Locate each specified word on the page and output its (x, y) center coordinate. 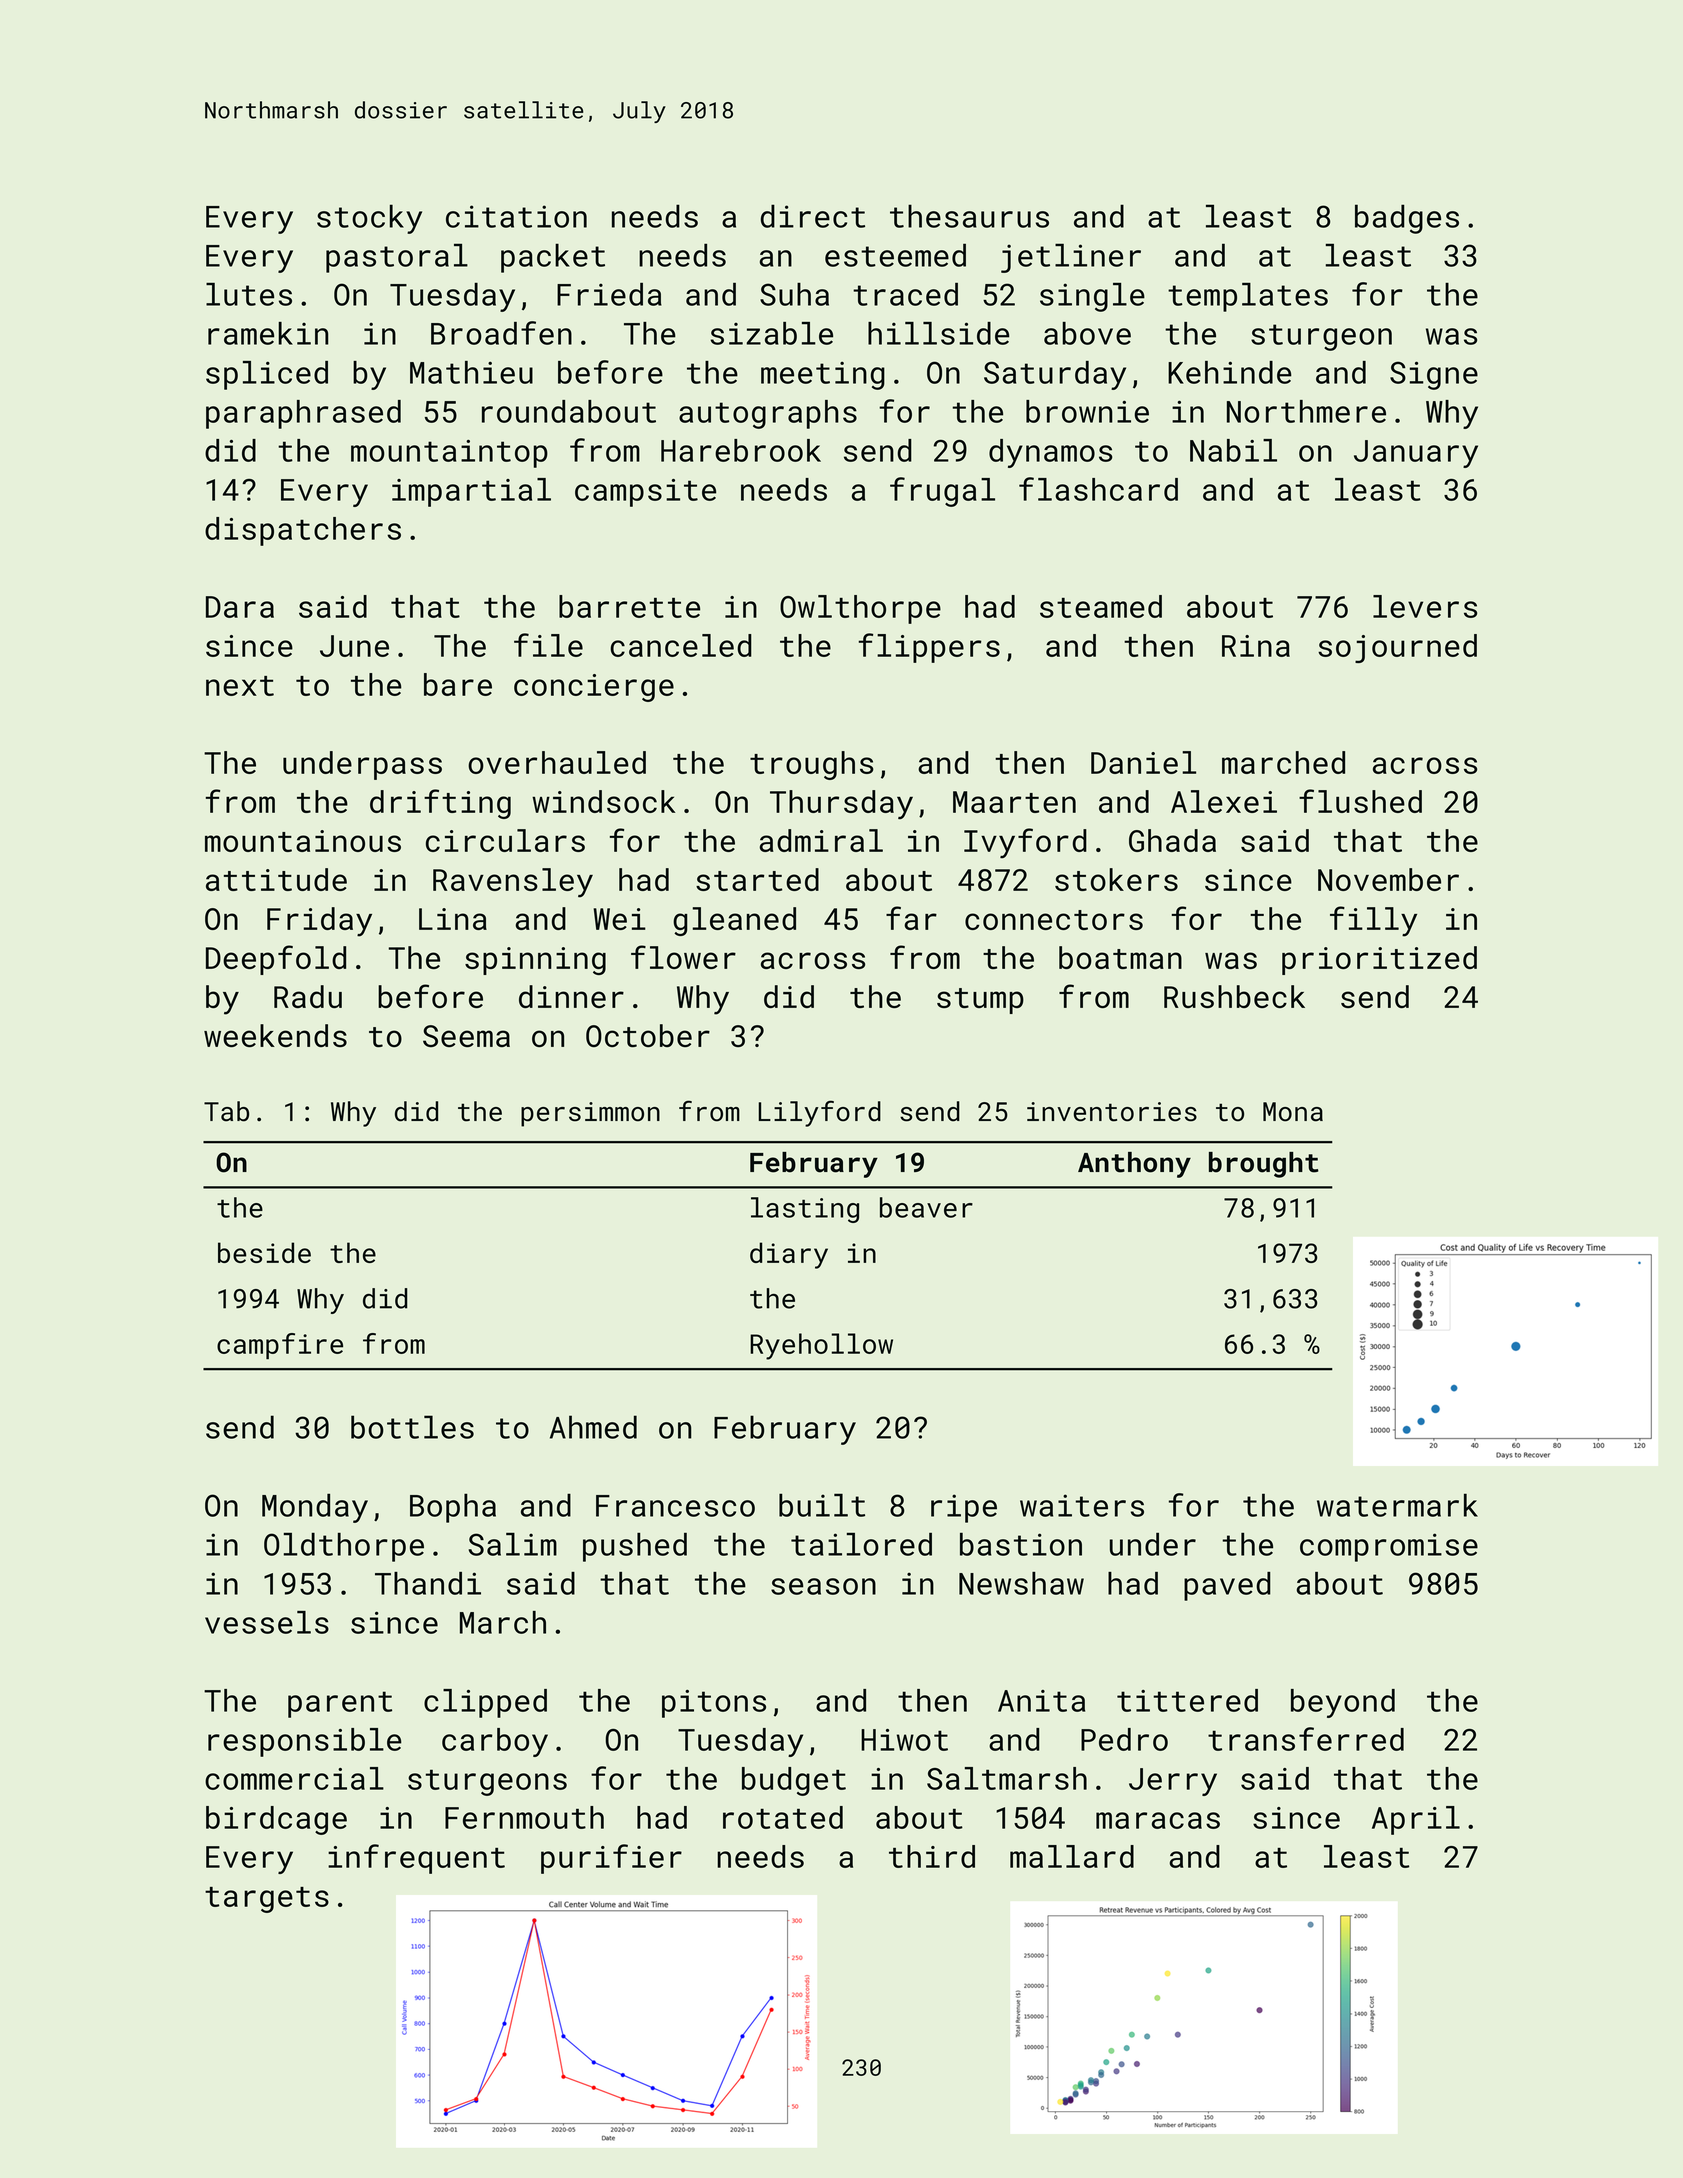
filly (1373, 921)
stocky (369, 219)
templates (1248, 297)
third (932, 1856)
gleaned (734, 921)
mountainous (303, 841)
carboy (495, 1742)
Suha (794, 294)
